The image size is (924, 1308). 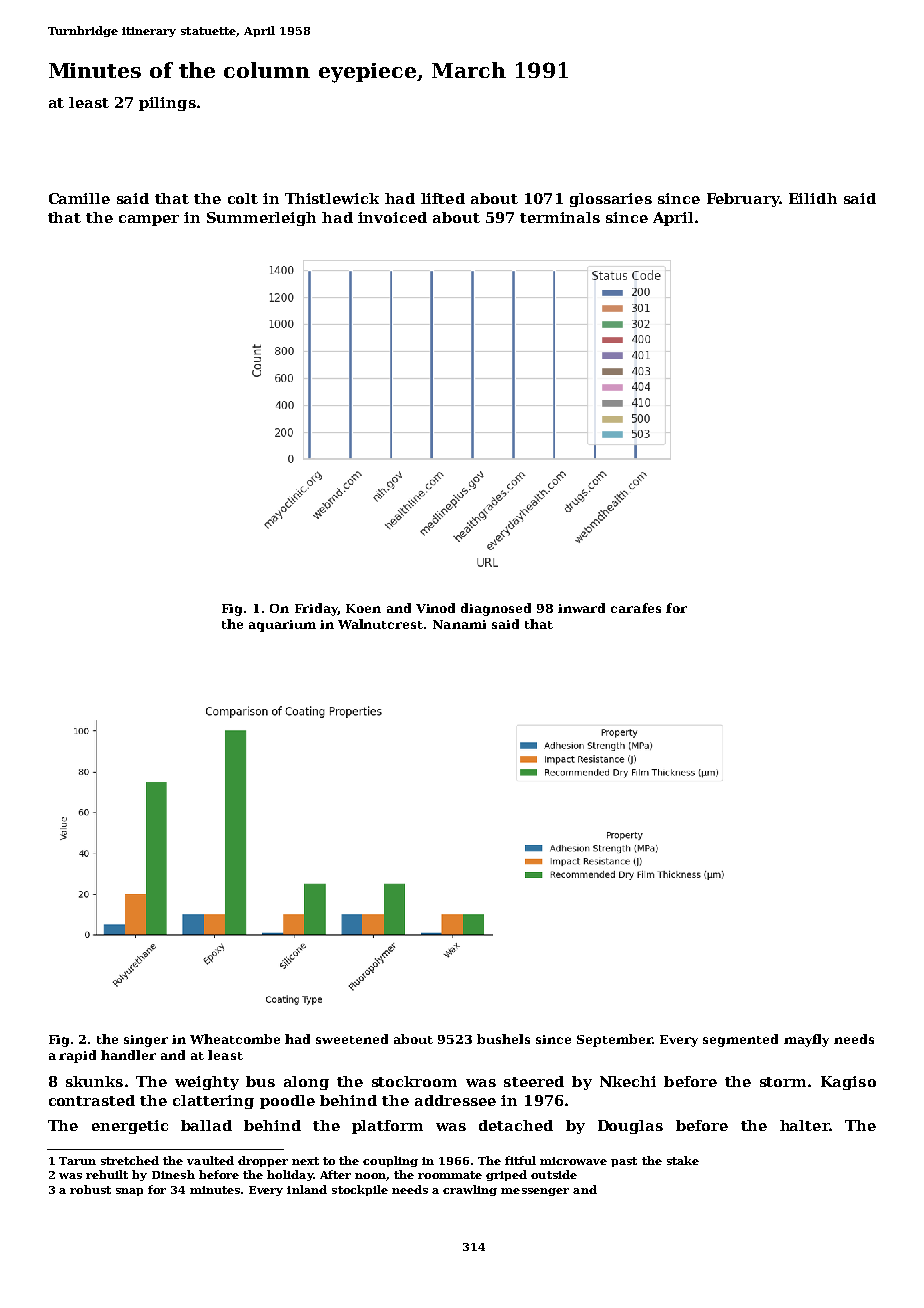 I want to click on Kagiso, so click(x=848, y=1083).
